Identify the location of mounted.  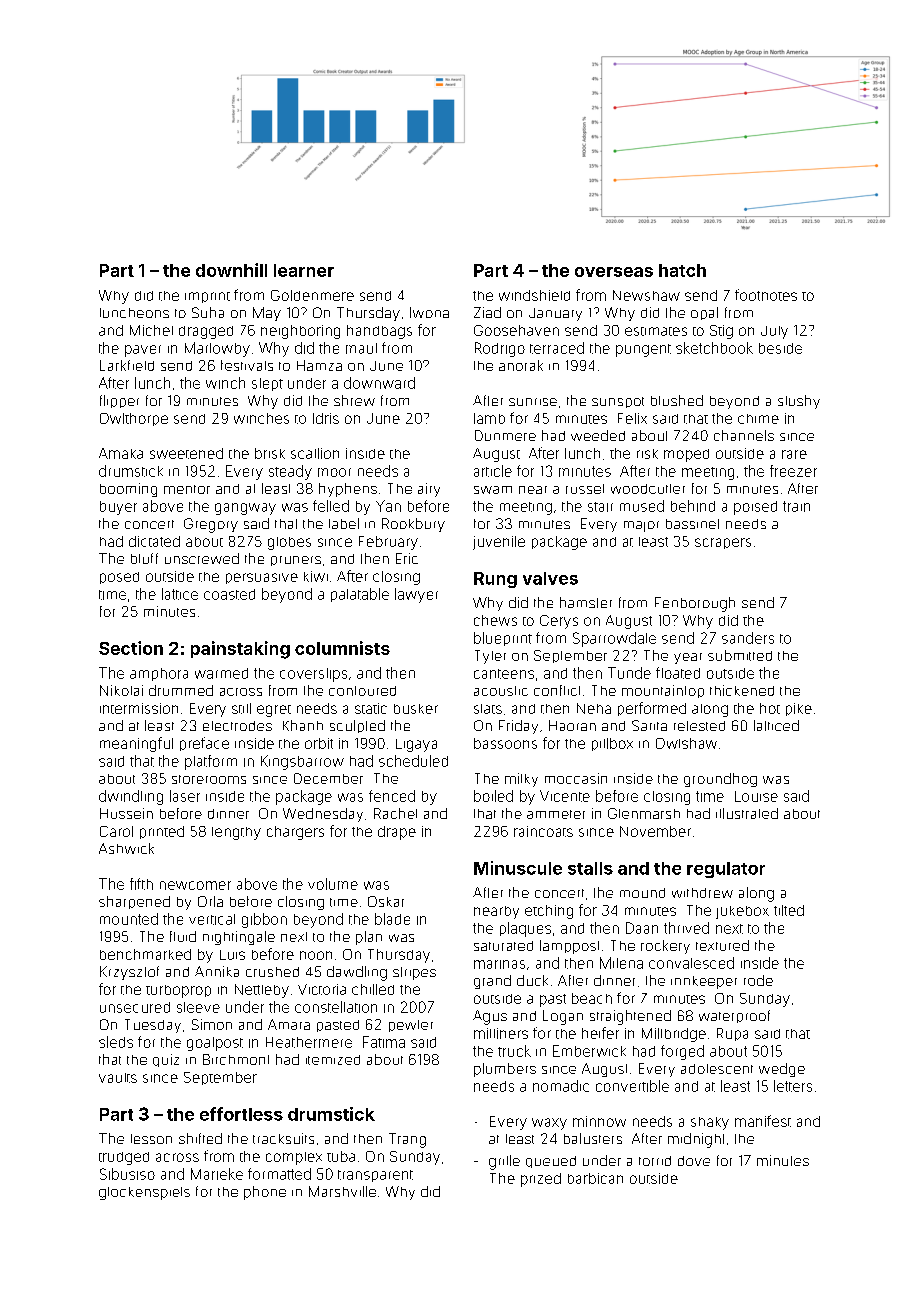
(129, 919).
